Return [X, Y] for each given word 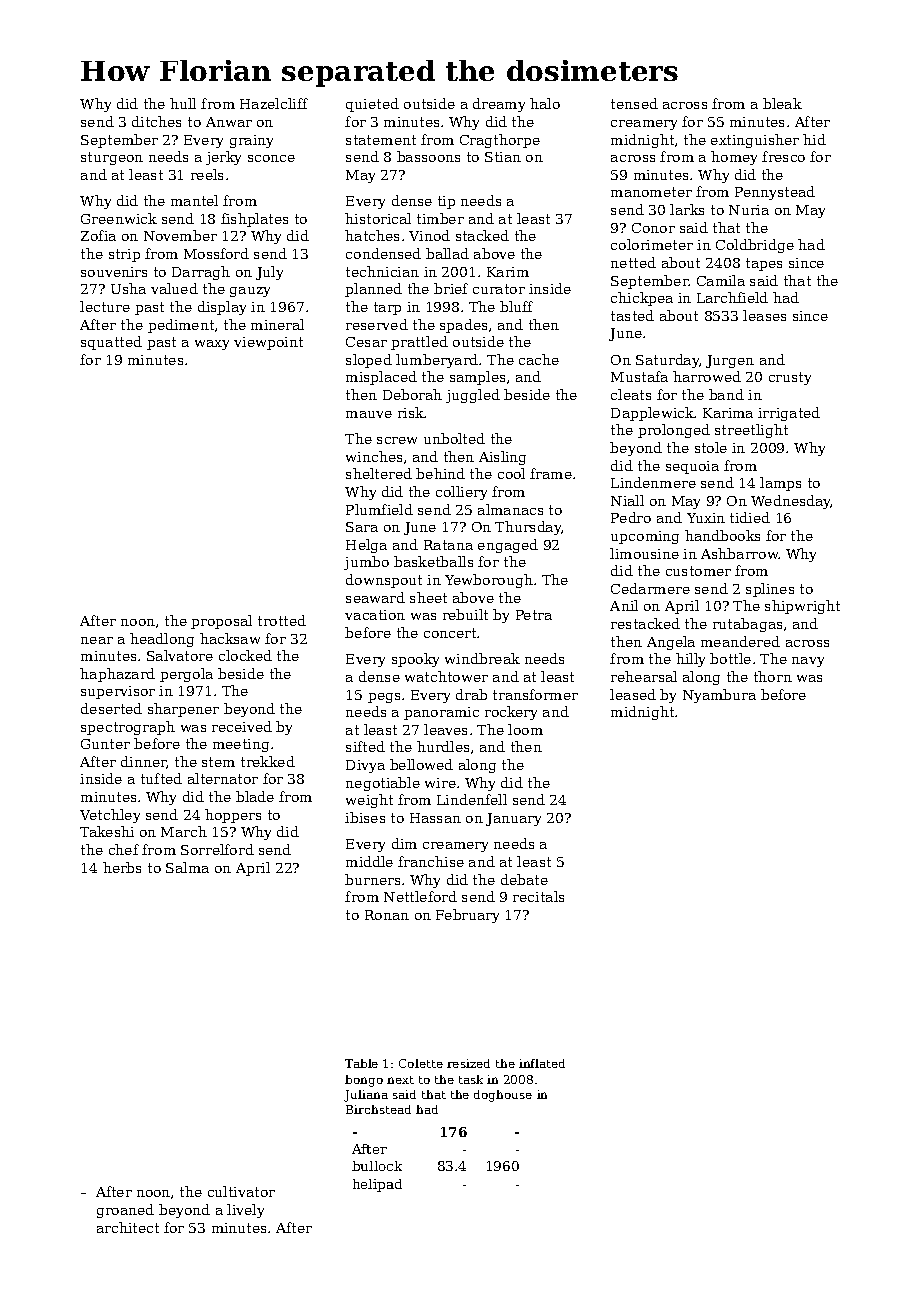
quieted [372, 105]
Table [361, 1063]
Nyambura [719, 696]
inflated [542, 1063]
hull [183, 103]
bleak [782, 103]
